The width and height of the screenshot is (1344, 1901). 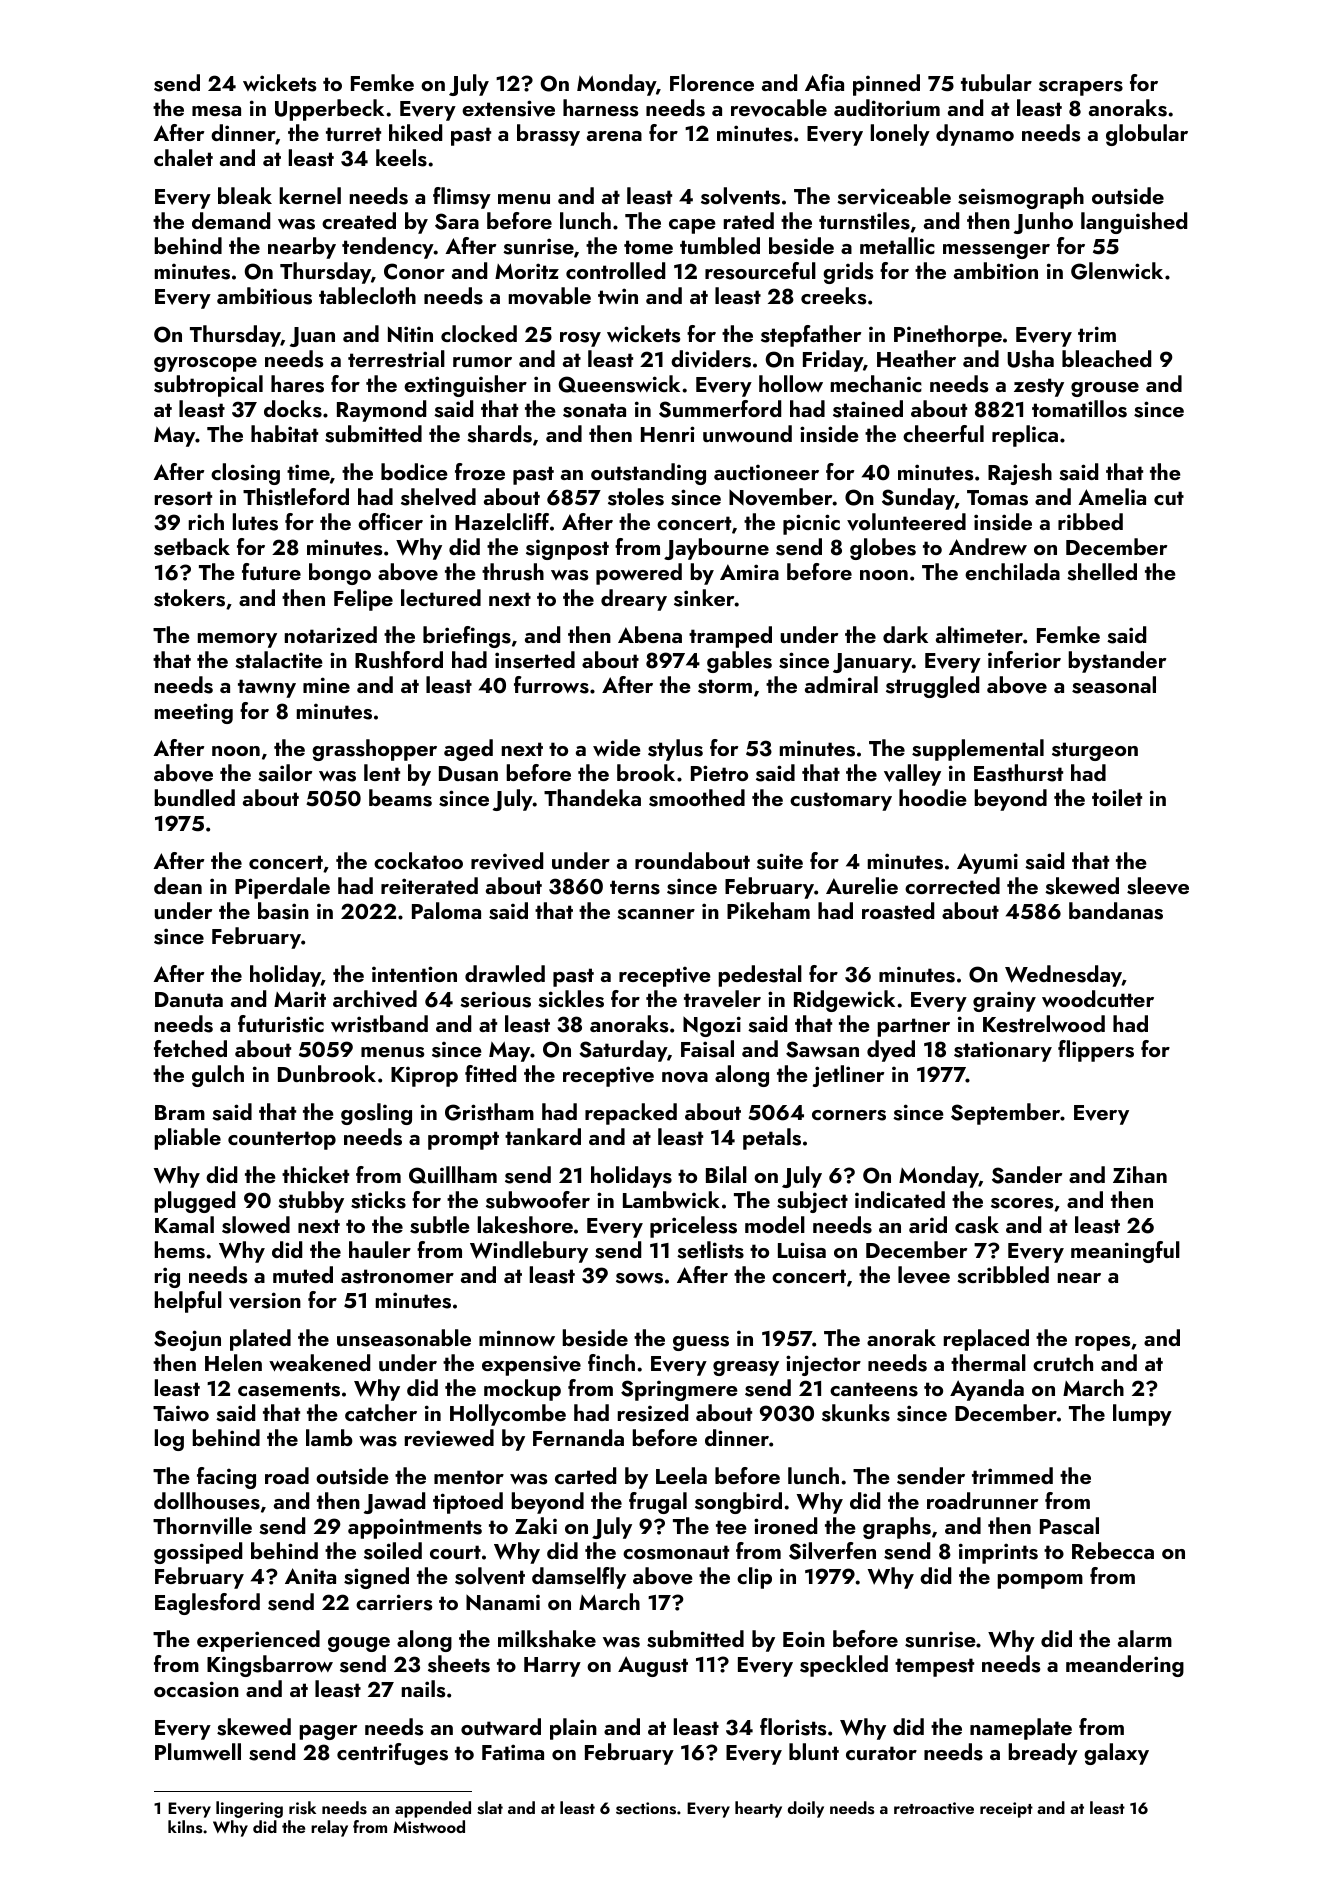 I want to click on tubular, so click(x=996, y=82).
